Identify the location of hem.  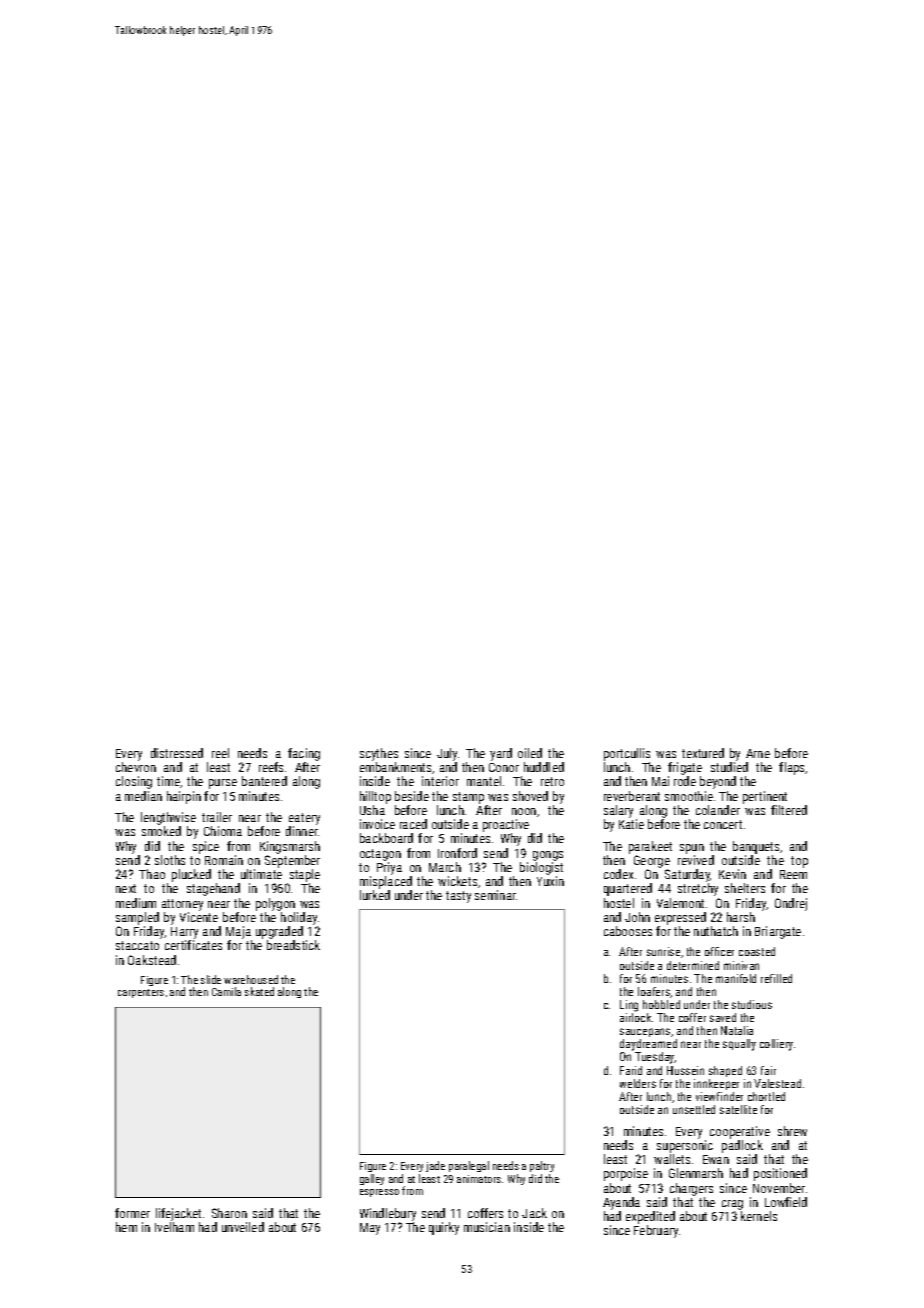
(126, 1227).
